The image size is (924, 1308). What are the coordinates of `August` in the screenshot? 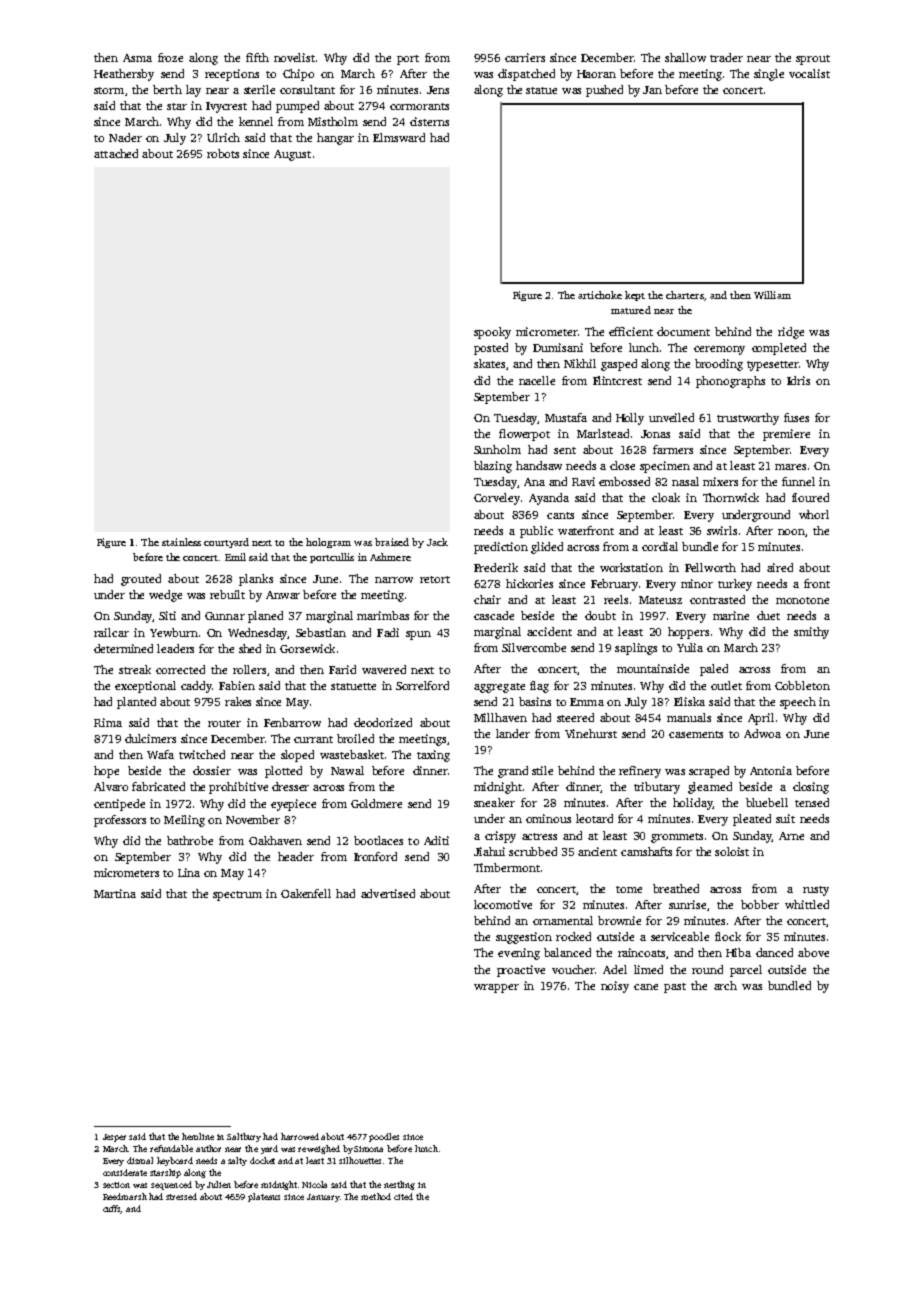 It's located at (292, 155).
